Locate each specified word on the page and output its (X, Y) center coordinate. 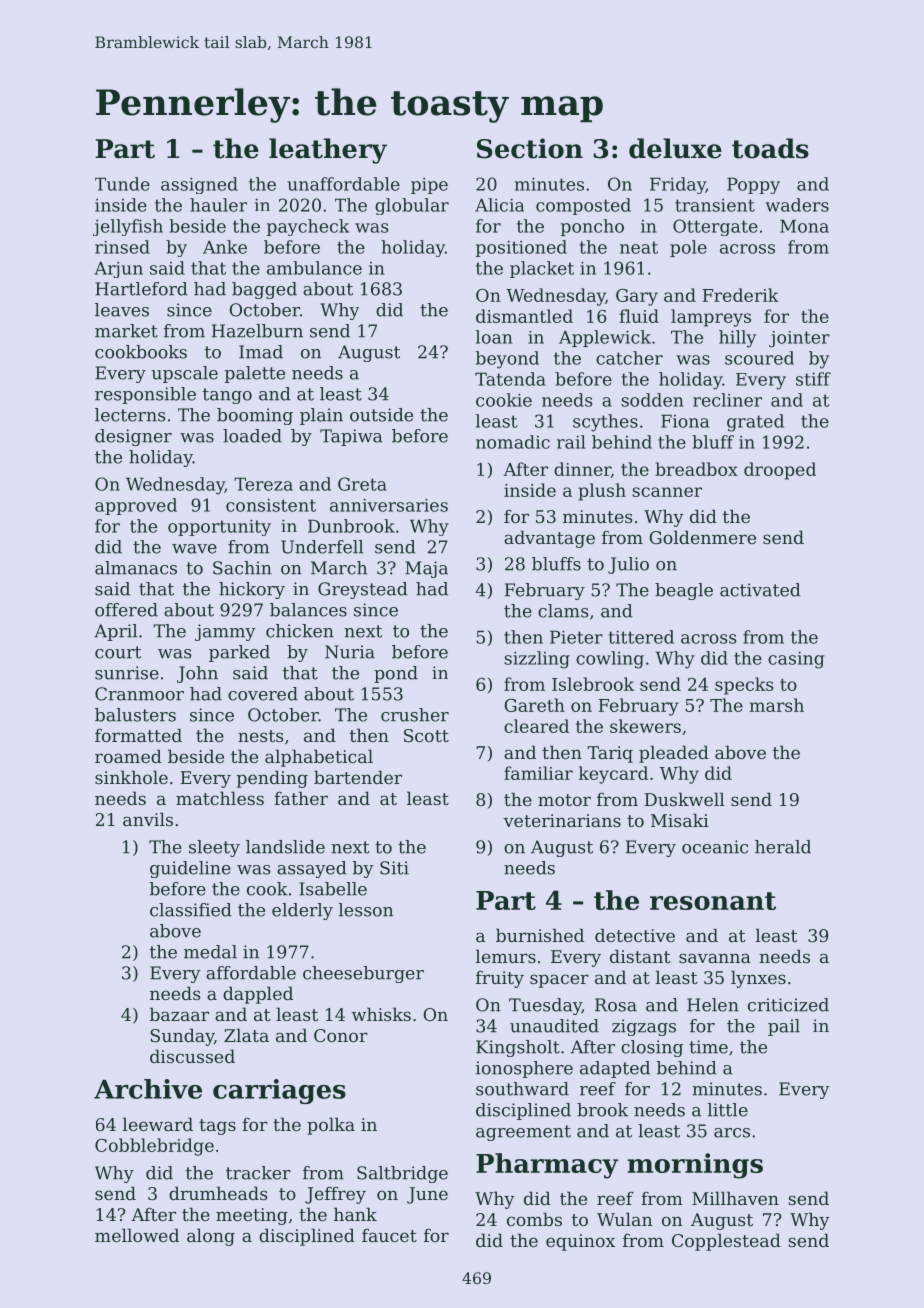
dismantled (524, 316)
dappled (258, 995)
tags (217, 1127)
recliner (727, 400)
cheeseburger (363, 974)
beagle (684, 591)
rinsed (122, 247)
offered (126, 610)
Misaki (680, 820)
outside (381, 415)
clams (563, 611)
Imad (261, 352)
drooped (780, 471)
